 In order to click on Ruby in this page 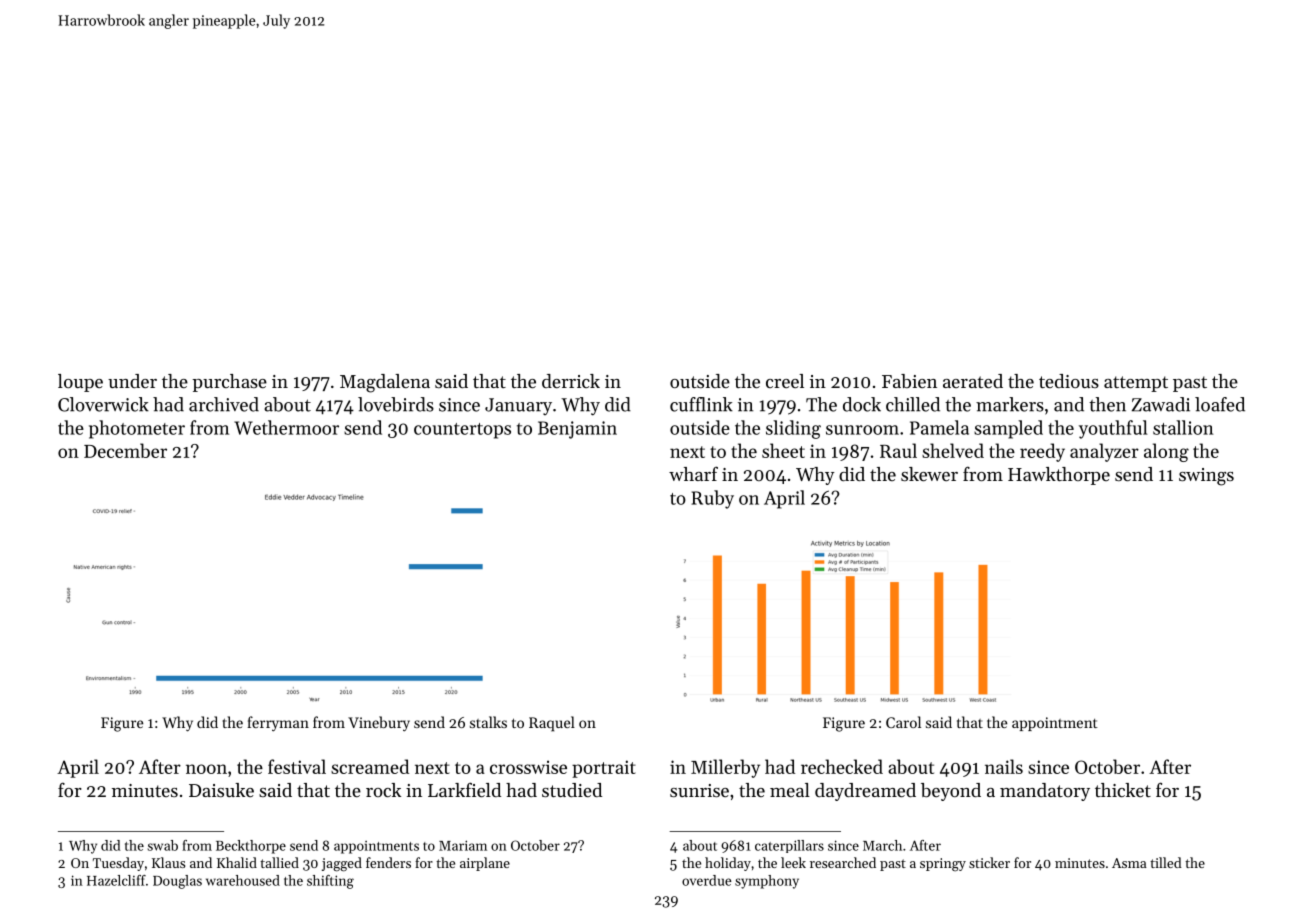, I will do `click(712, 499)`.
